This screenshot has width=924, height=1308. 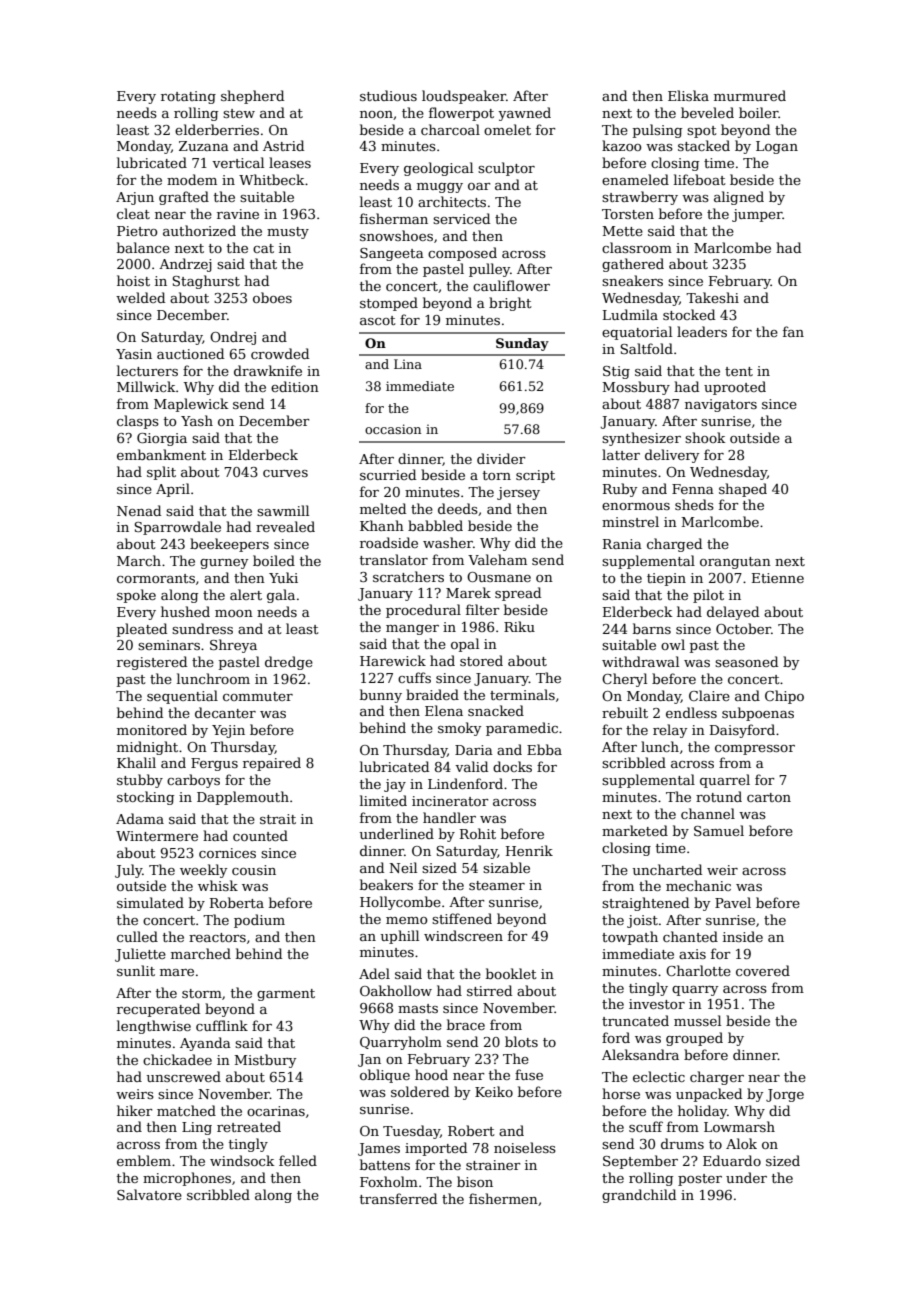 What do you see at coordinates (161, 454) in the screenshot?
I see `embankment` at bounding box center [161, 454].
